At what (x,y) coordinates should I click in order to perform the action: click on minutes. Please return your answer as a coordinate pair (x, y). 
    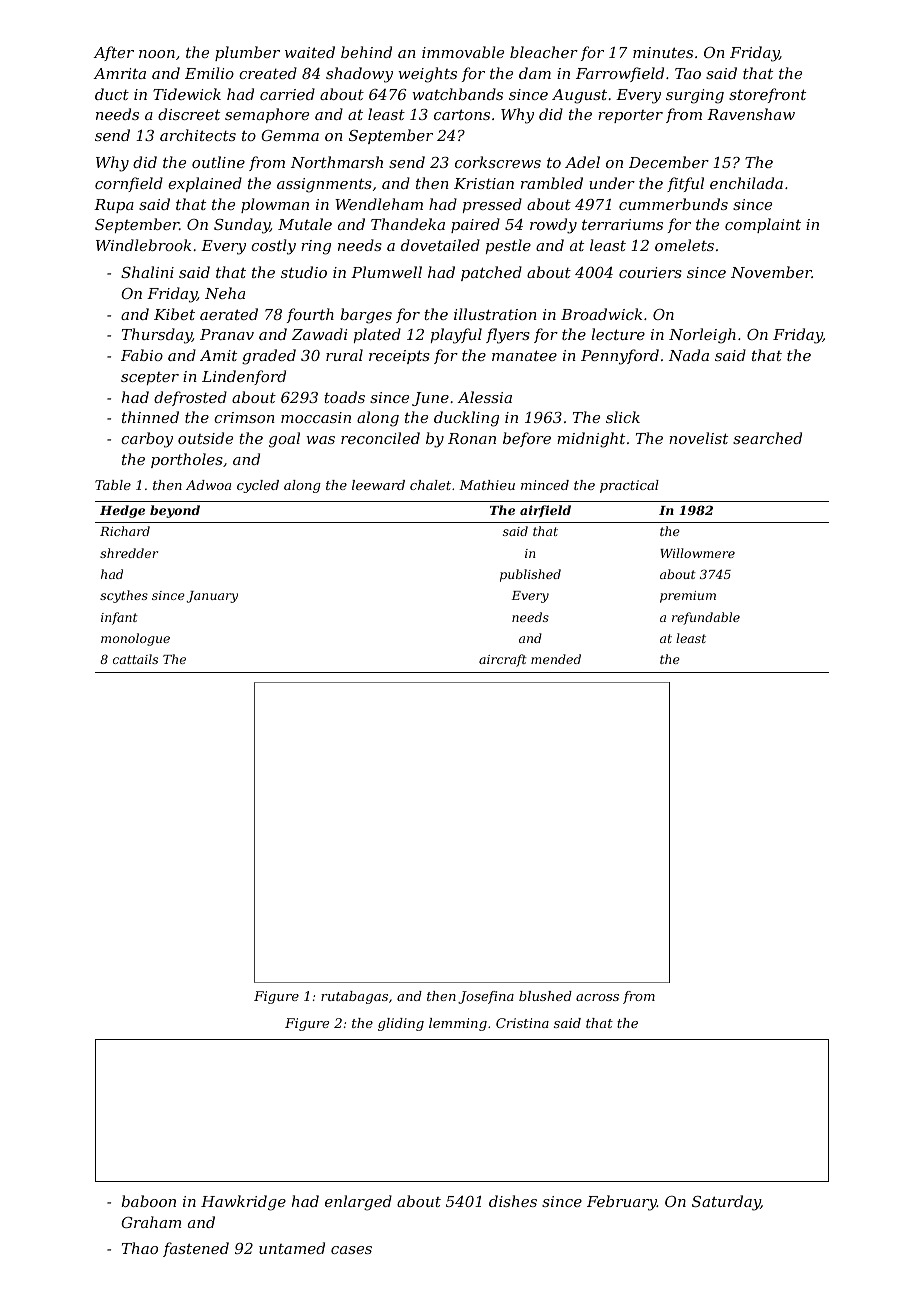
    Looking at the image, I should click on (663, 52).
